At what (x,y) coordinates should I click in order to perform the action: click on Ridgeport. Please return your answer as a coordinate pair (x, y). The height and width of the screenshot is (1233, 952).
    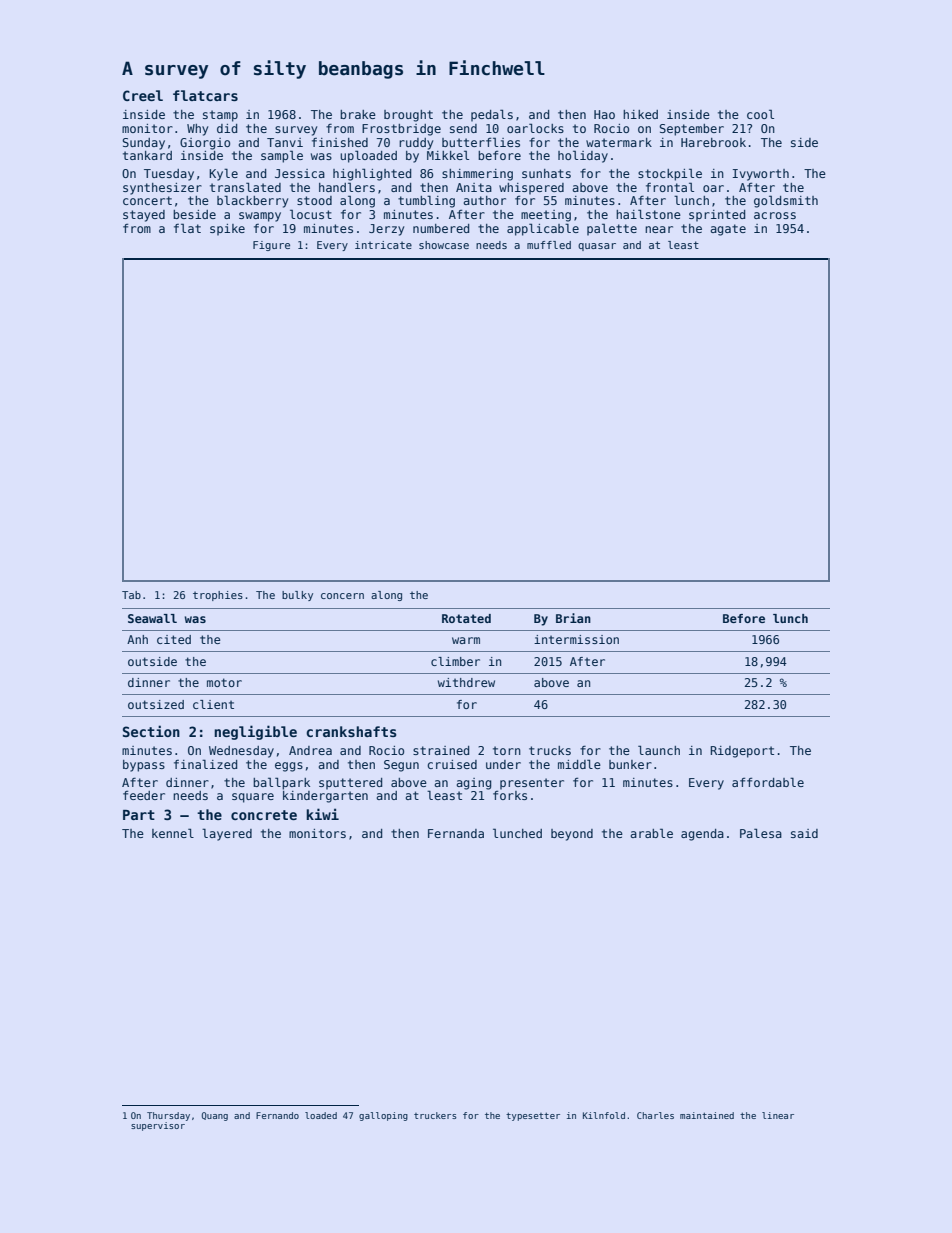
    Looking at the image, I should click on (742, 752).
